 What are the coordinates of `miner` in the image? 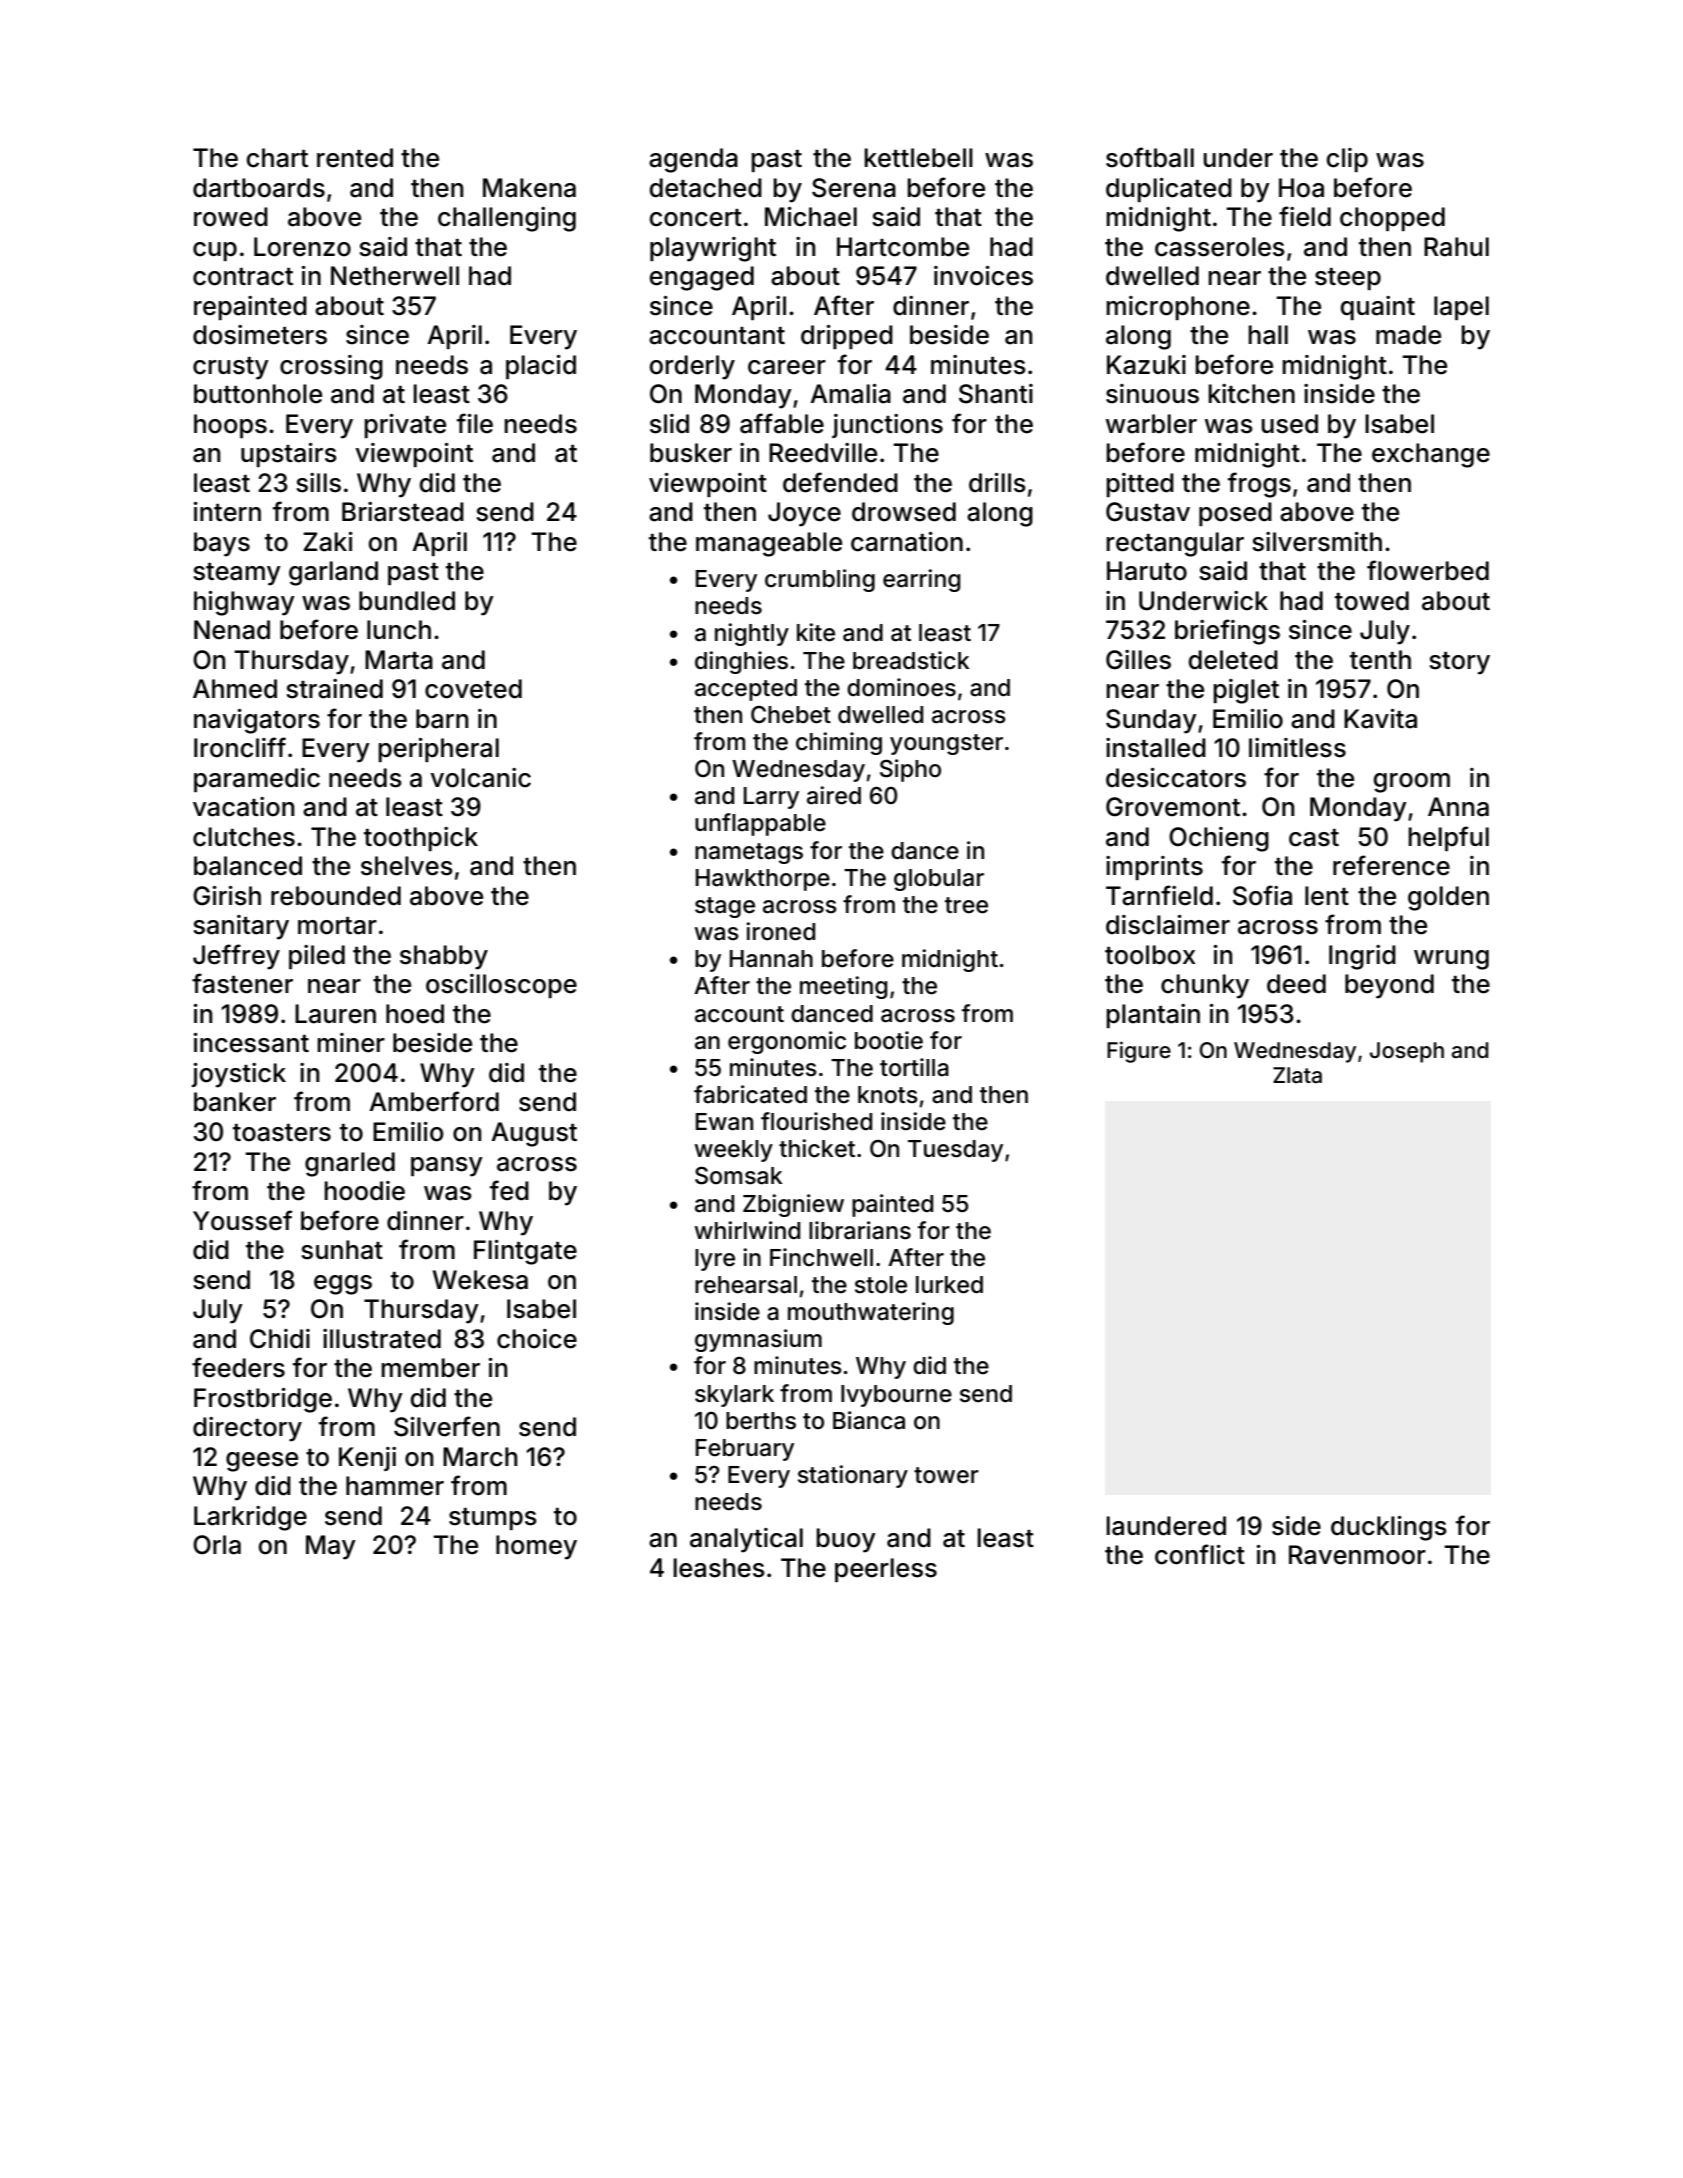 It's located at (351, 1043).
